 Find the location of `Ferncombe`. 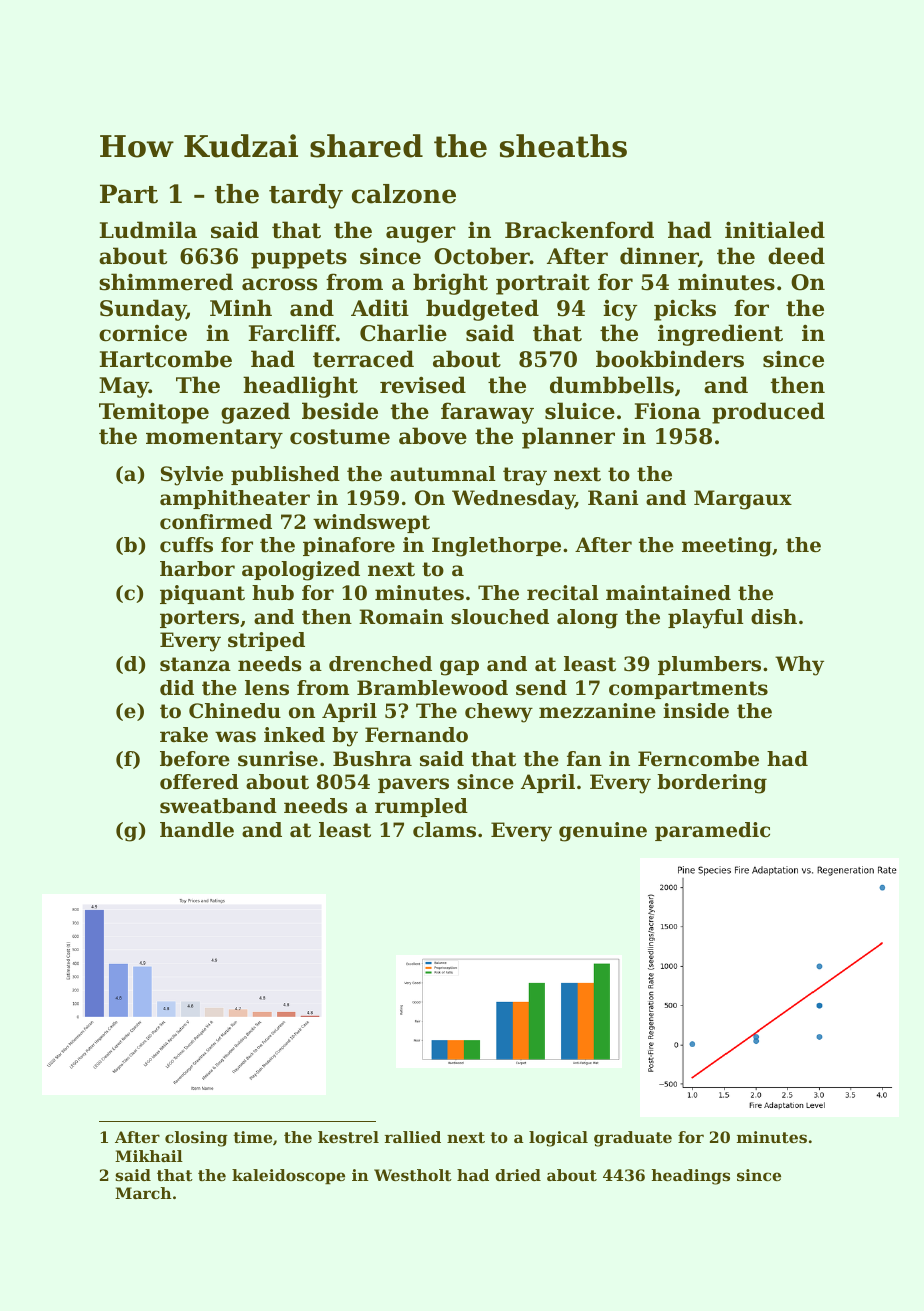

Ferncombe is located at coordinates (698, 759).
